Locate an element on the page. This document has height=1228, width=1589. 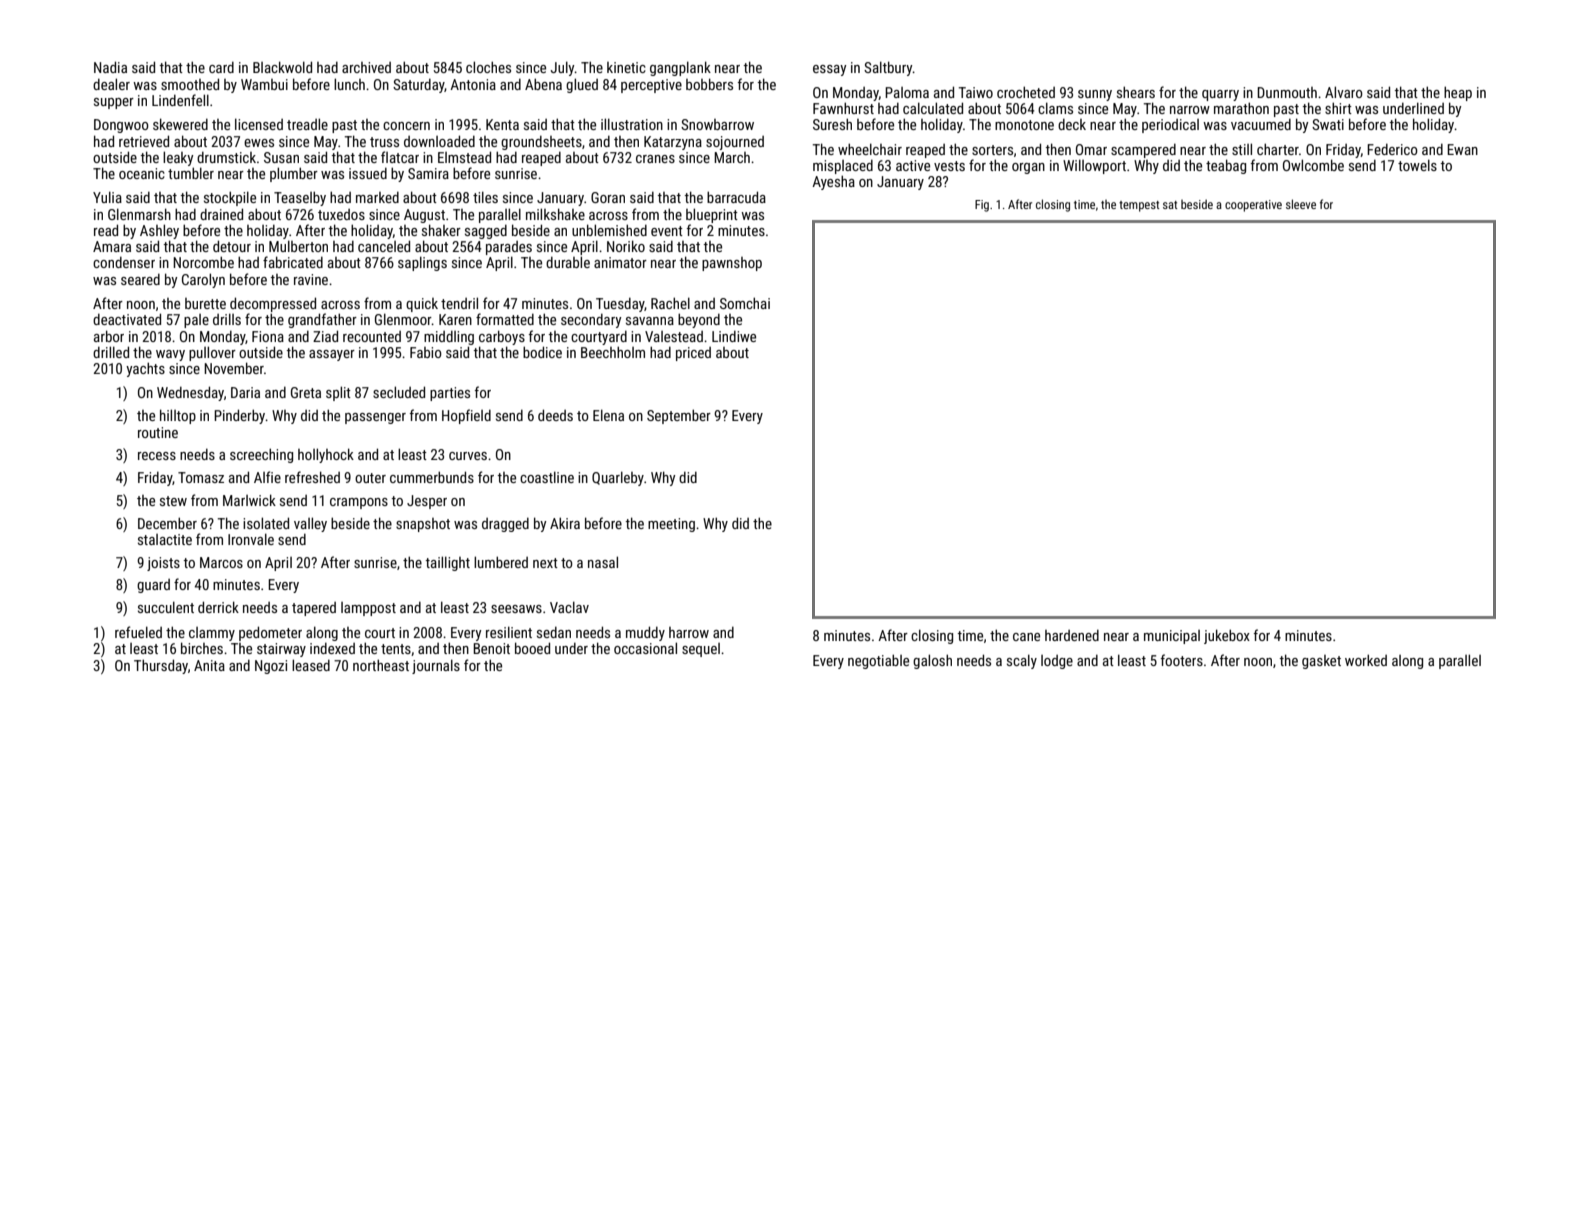
lamppost is located at coordinates (368, 609).
